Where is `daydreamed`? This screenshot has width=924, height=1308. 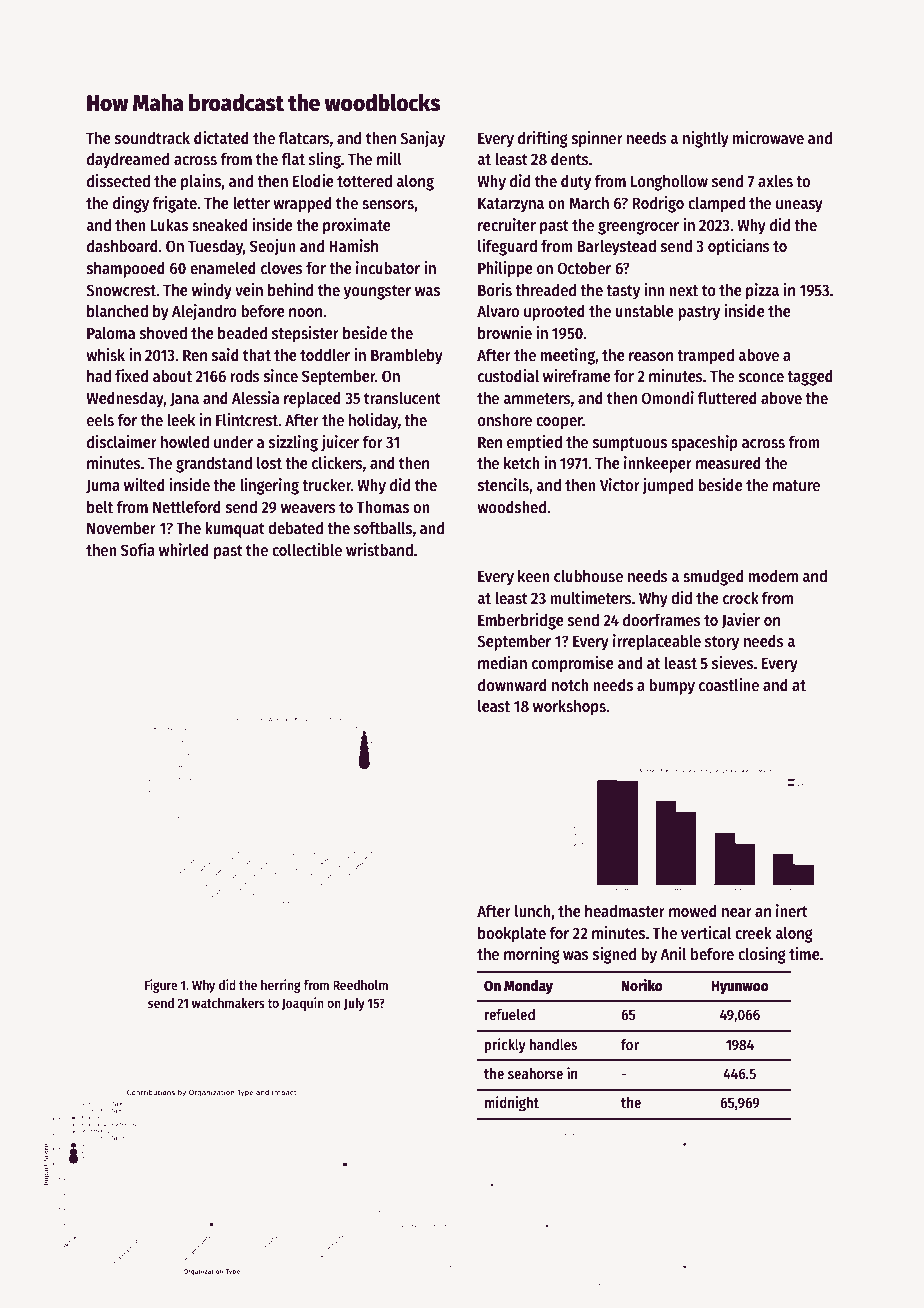 daydreamed is located at coordinates (128, 160).
